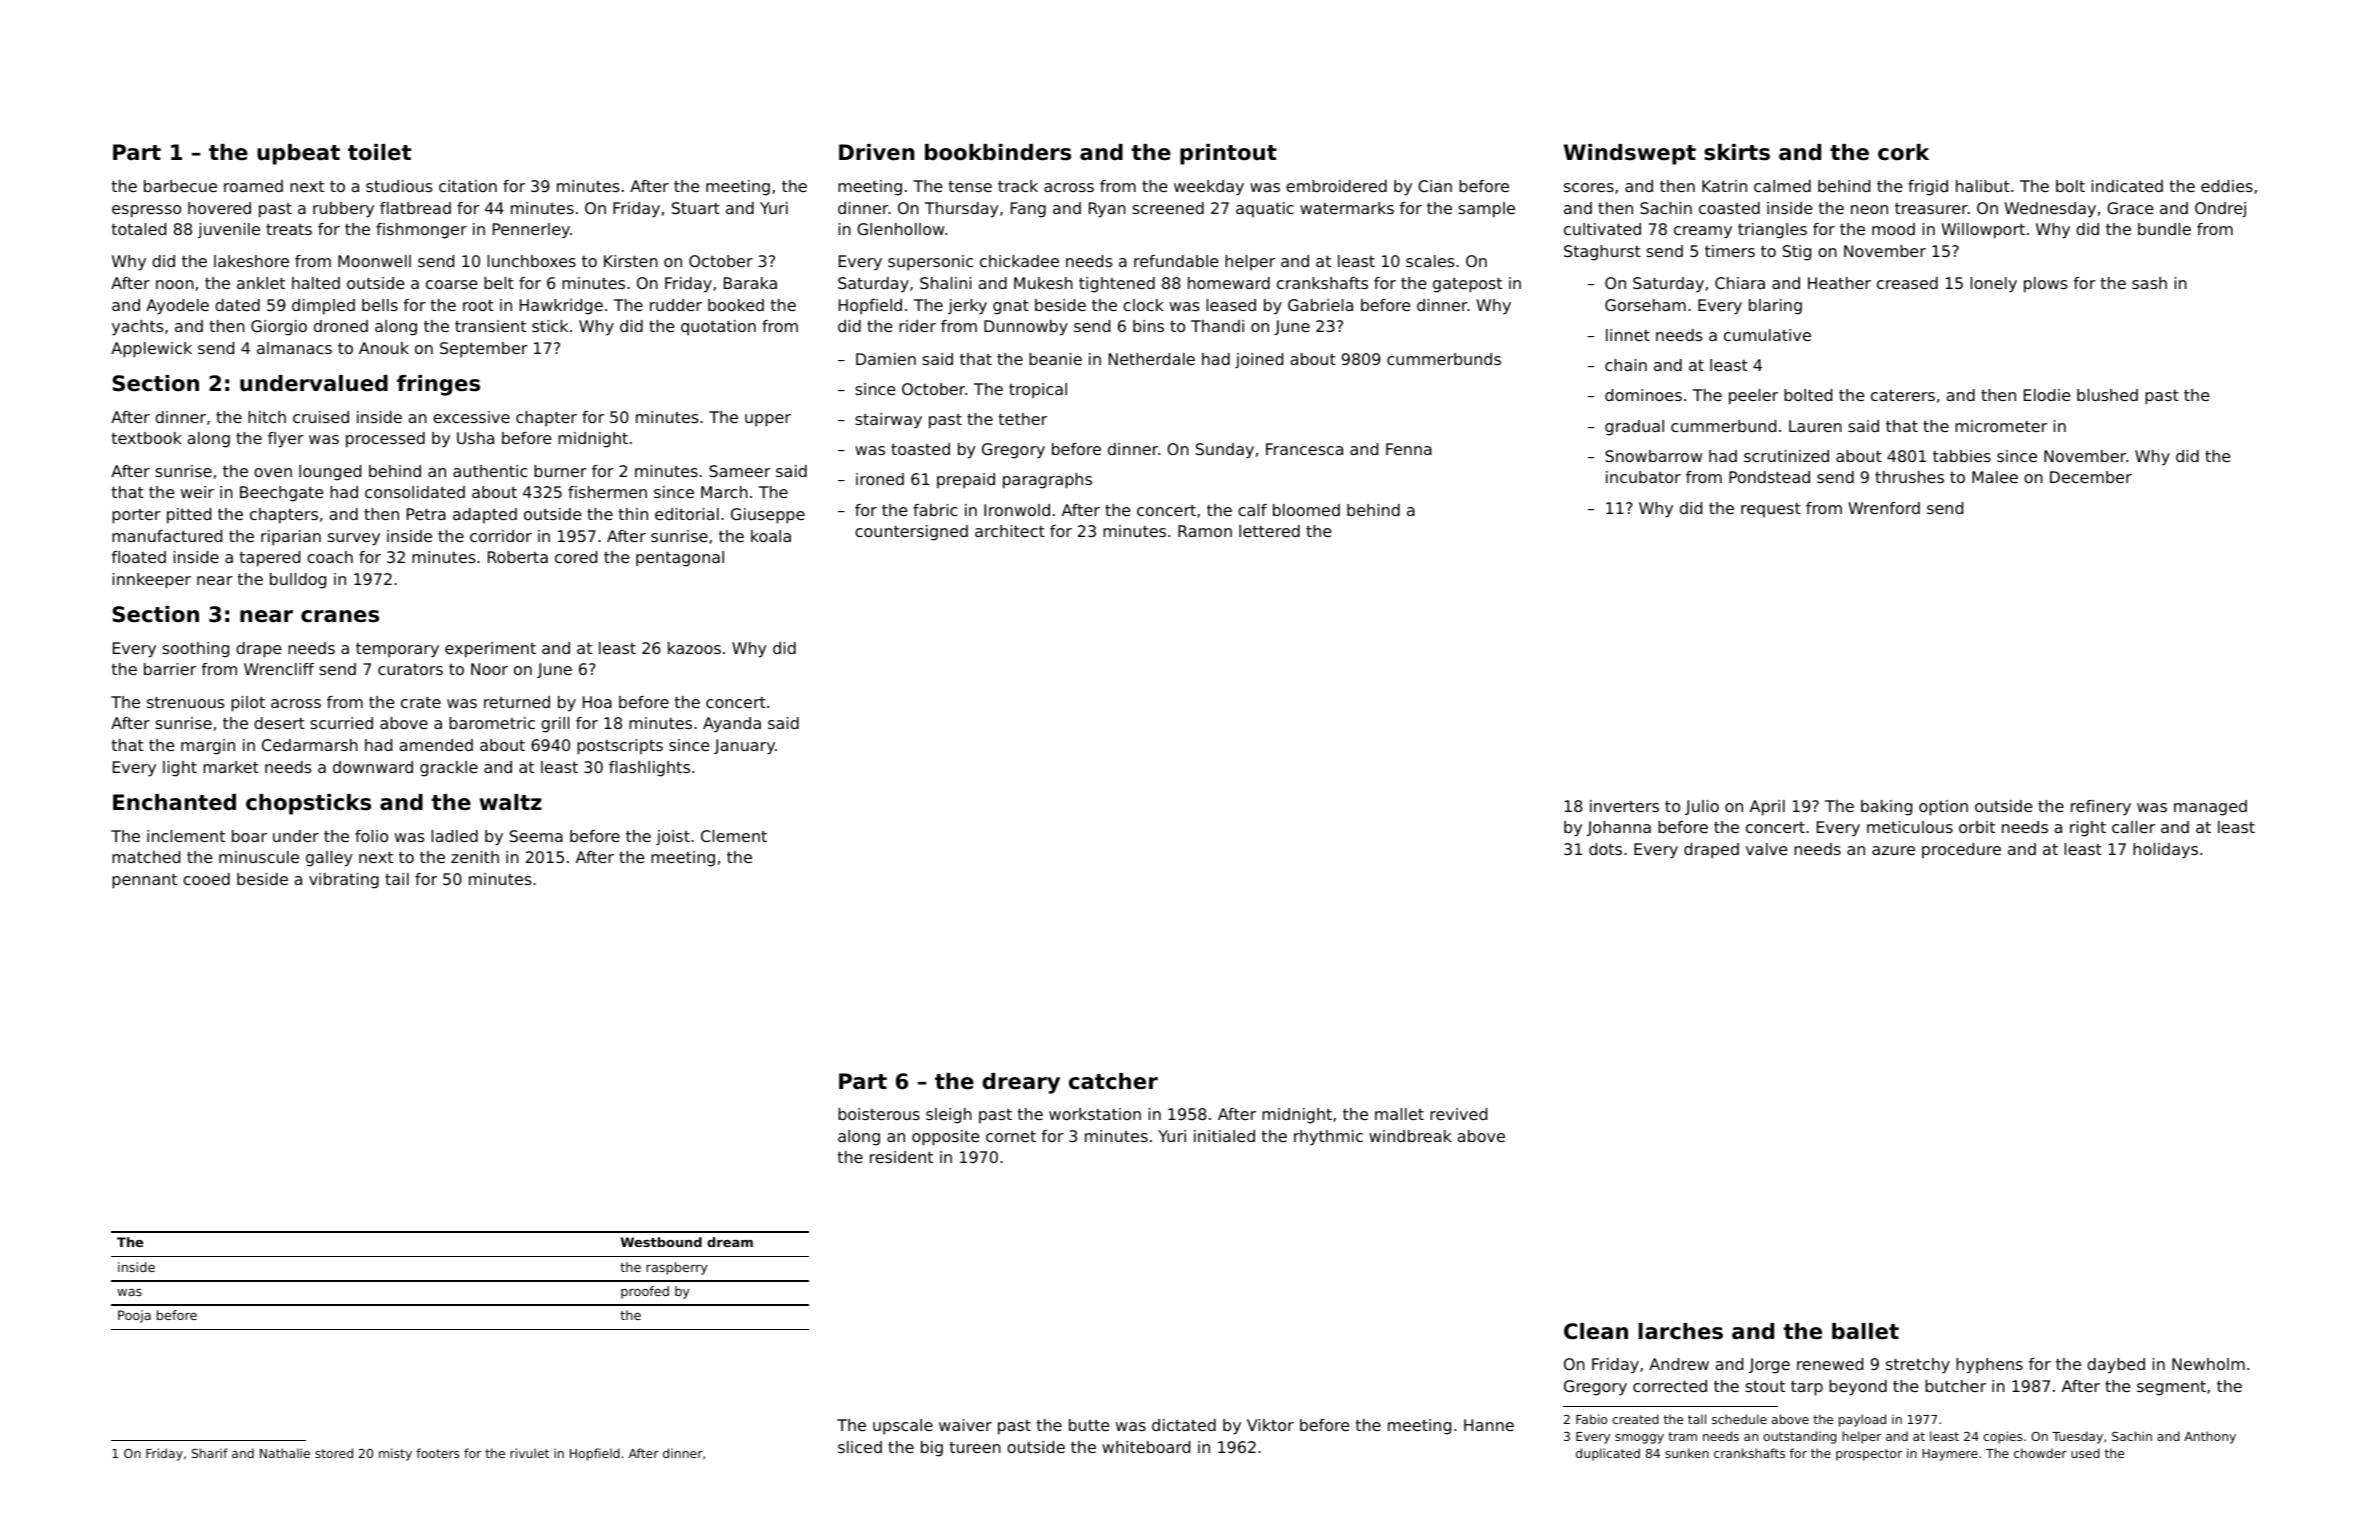 This screenshot has height=1535, width=2372. Describe the element at coordinates (344, 881) in the screenshot. I see `vibrating` at that location.
